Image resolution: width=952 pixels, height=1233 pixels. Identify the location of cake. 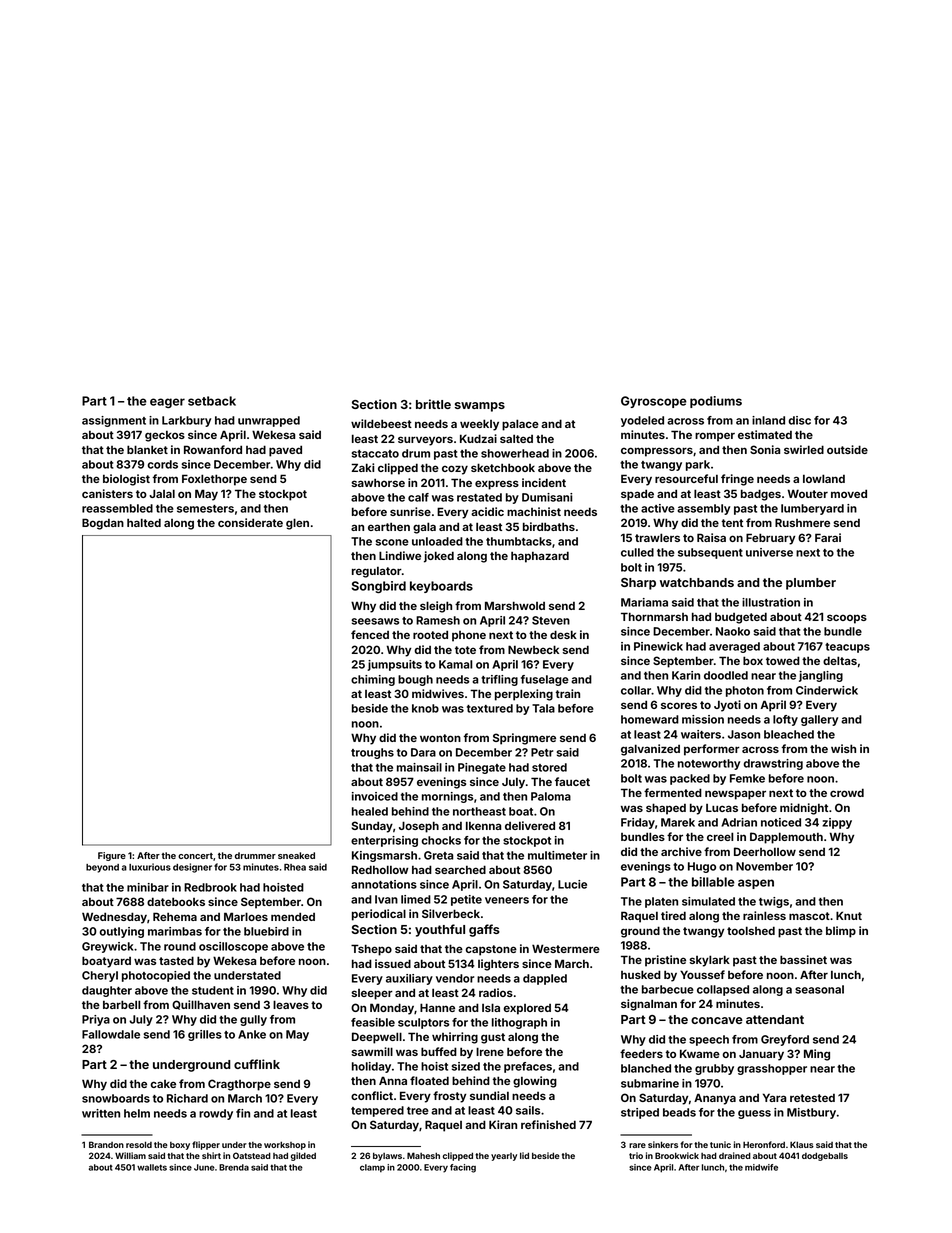
(163, 1084).
